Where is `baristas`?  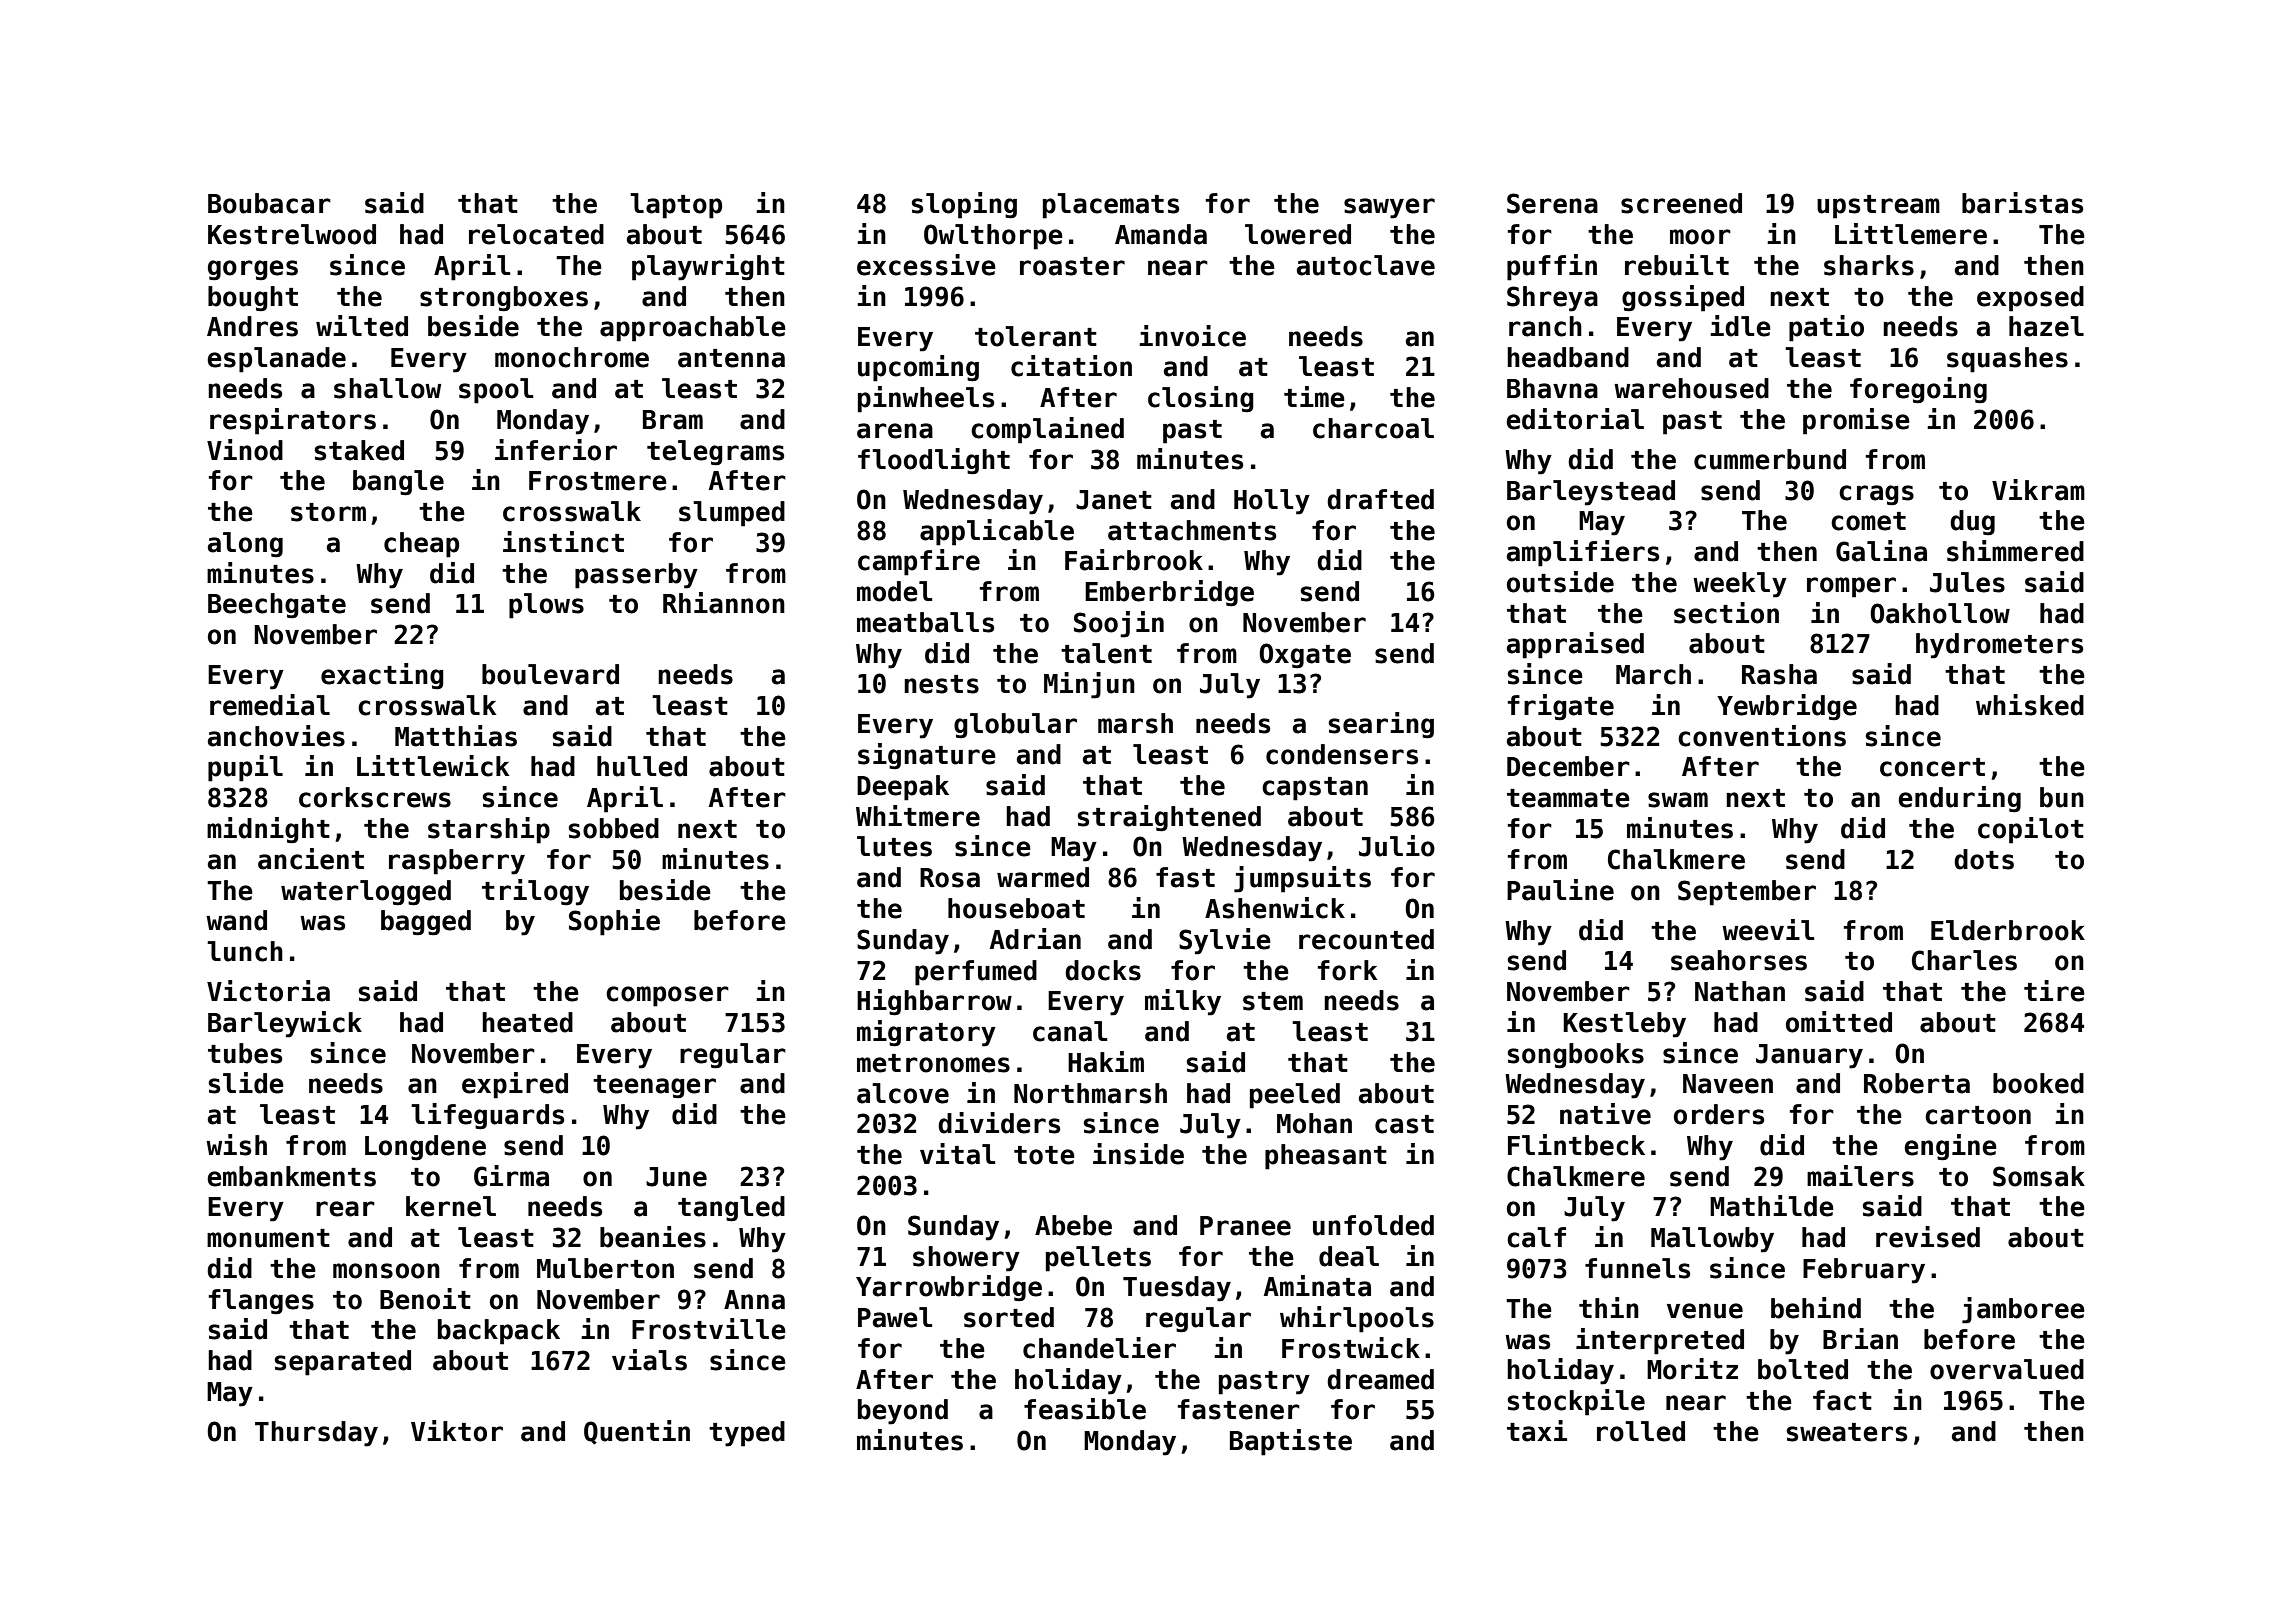
baristas is located at coordinates (2022, 203).
